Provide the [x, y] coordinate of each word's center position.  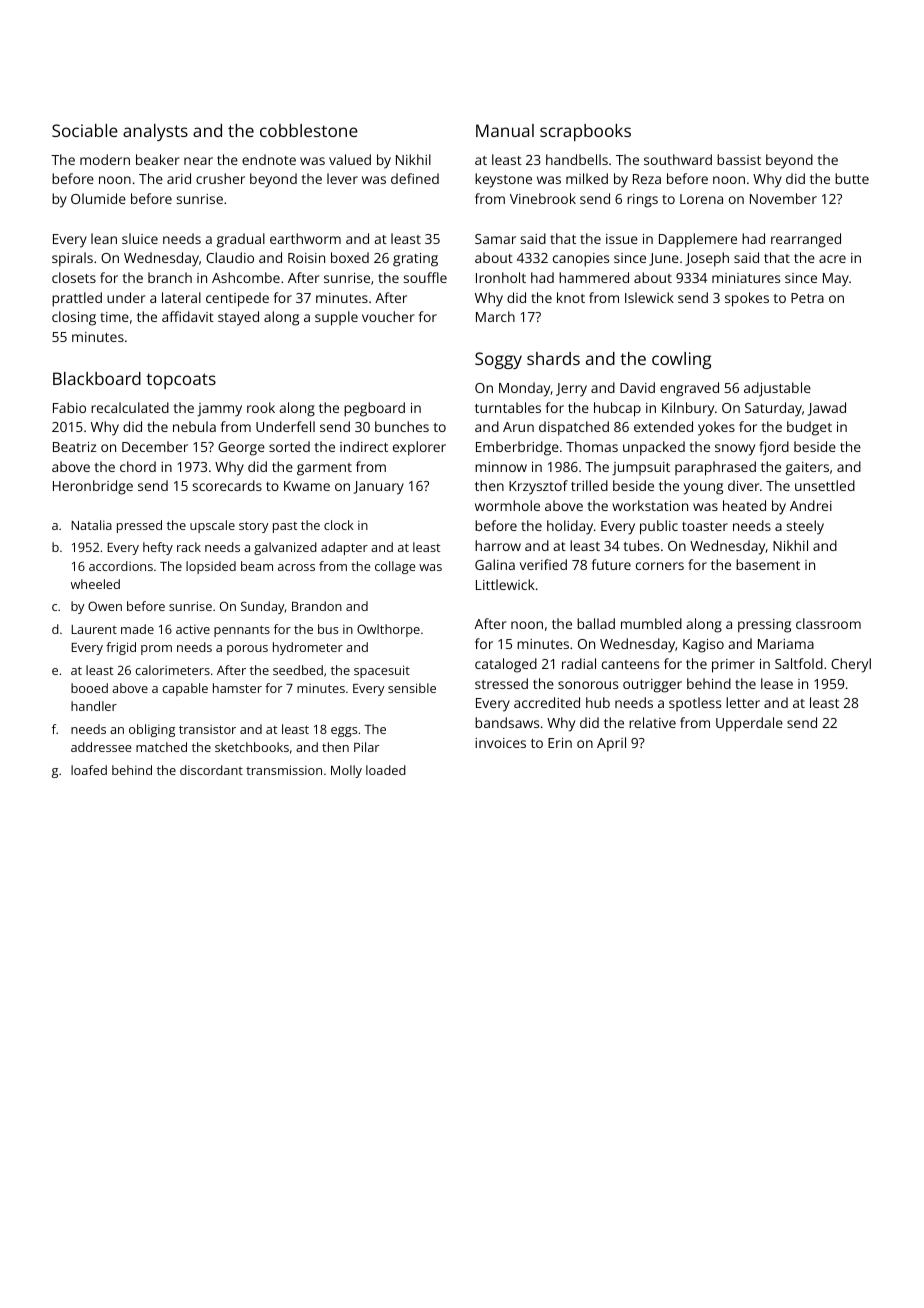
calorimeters [172, 670]
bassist [739, 159]
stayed [238, 318]
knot [571, 297]
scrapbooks [585, 132]
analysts [155, 132]
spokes [747, 299]
